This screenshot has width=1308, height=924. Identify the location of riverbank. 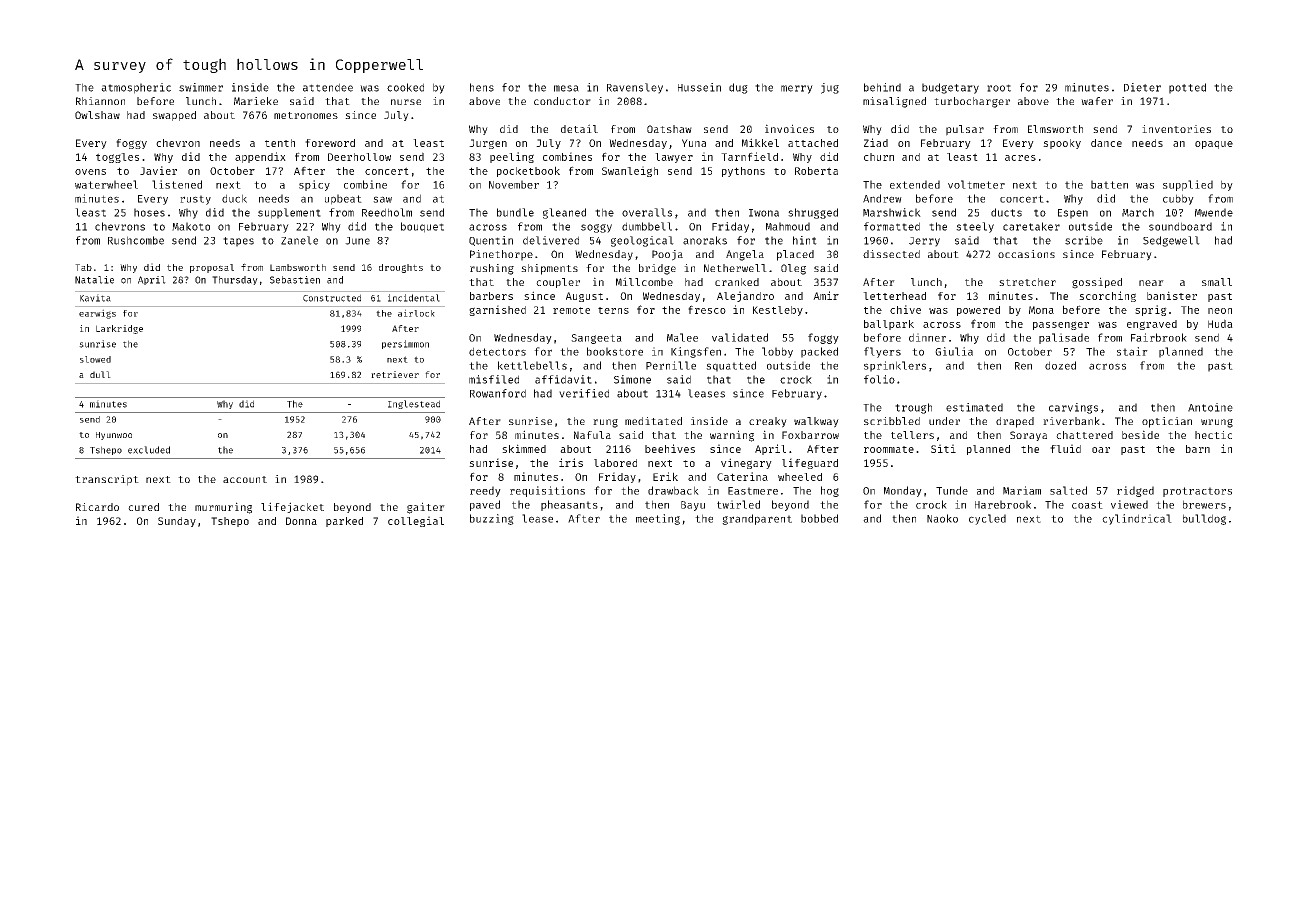
(1071, 421).
